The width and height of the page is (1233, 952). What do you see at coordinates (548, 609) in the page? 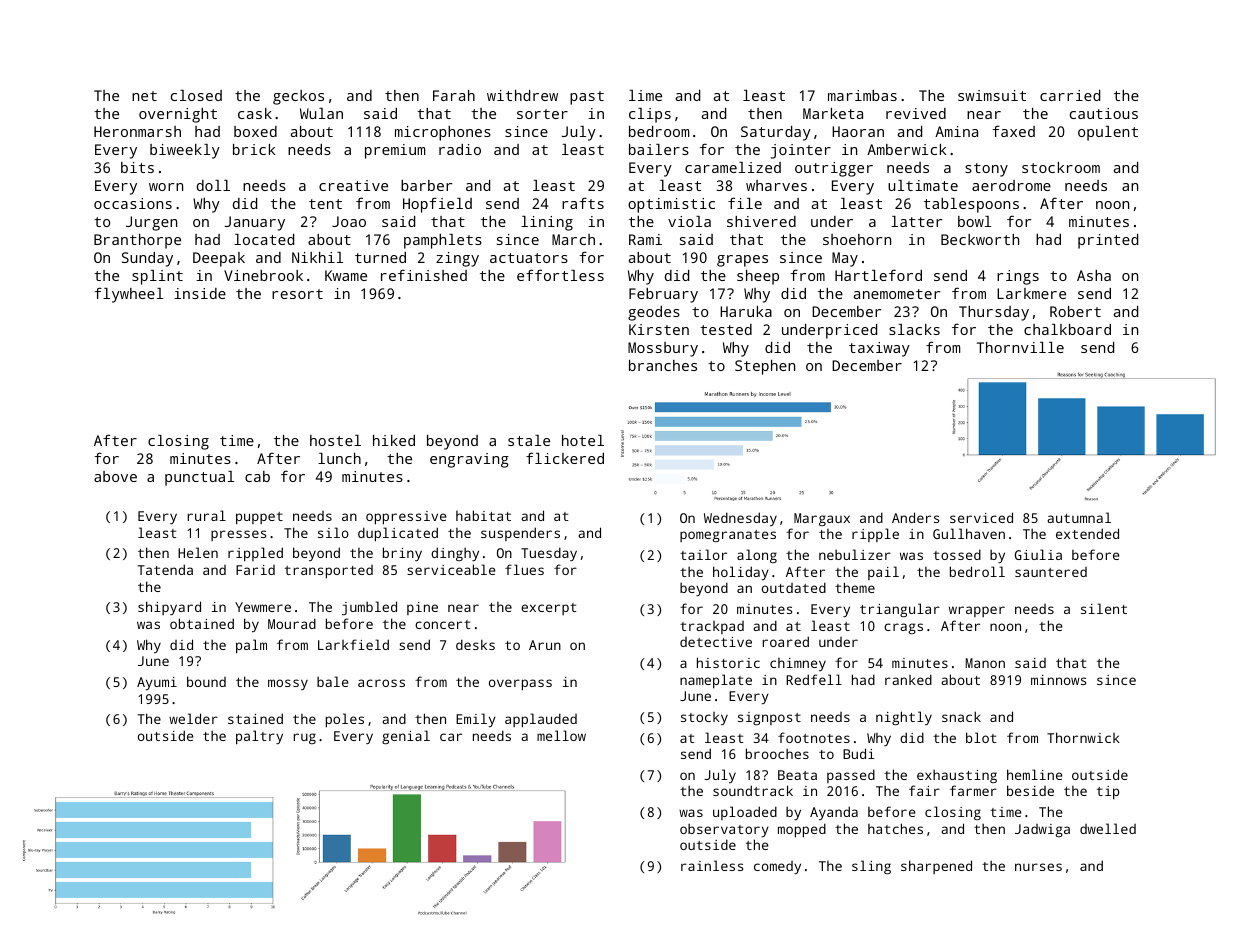
I see `excerpt` at bounding box center [548, 609].
